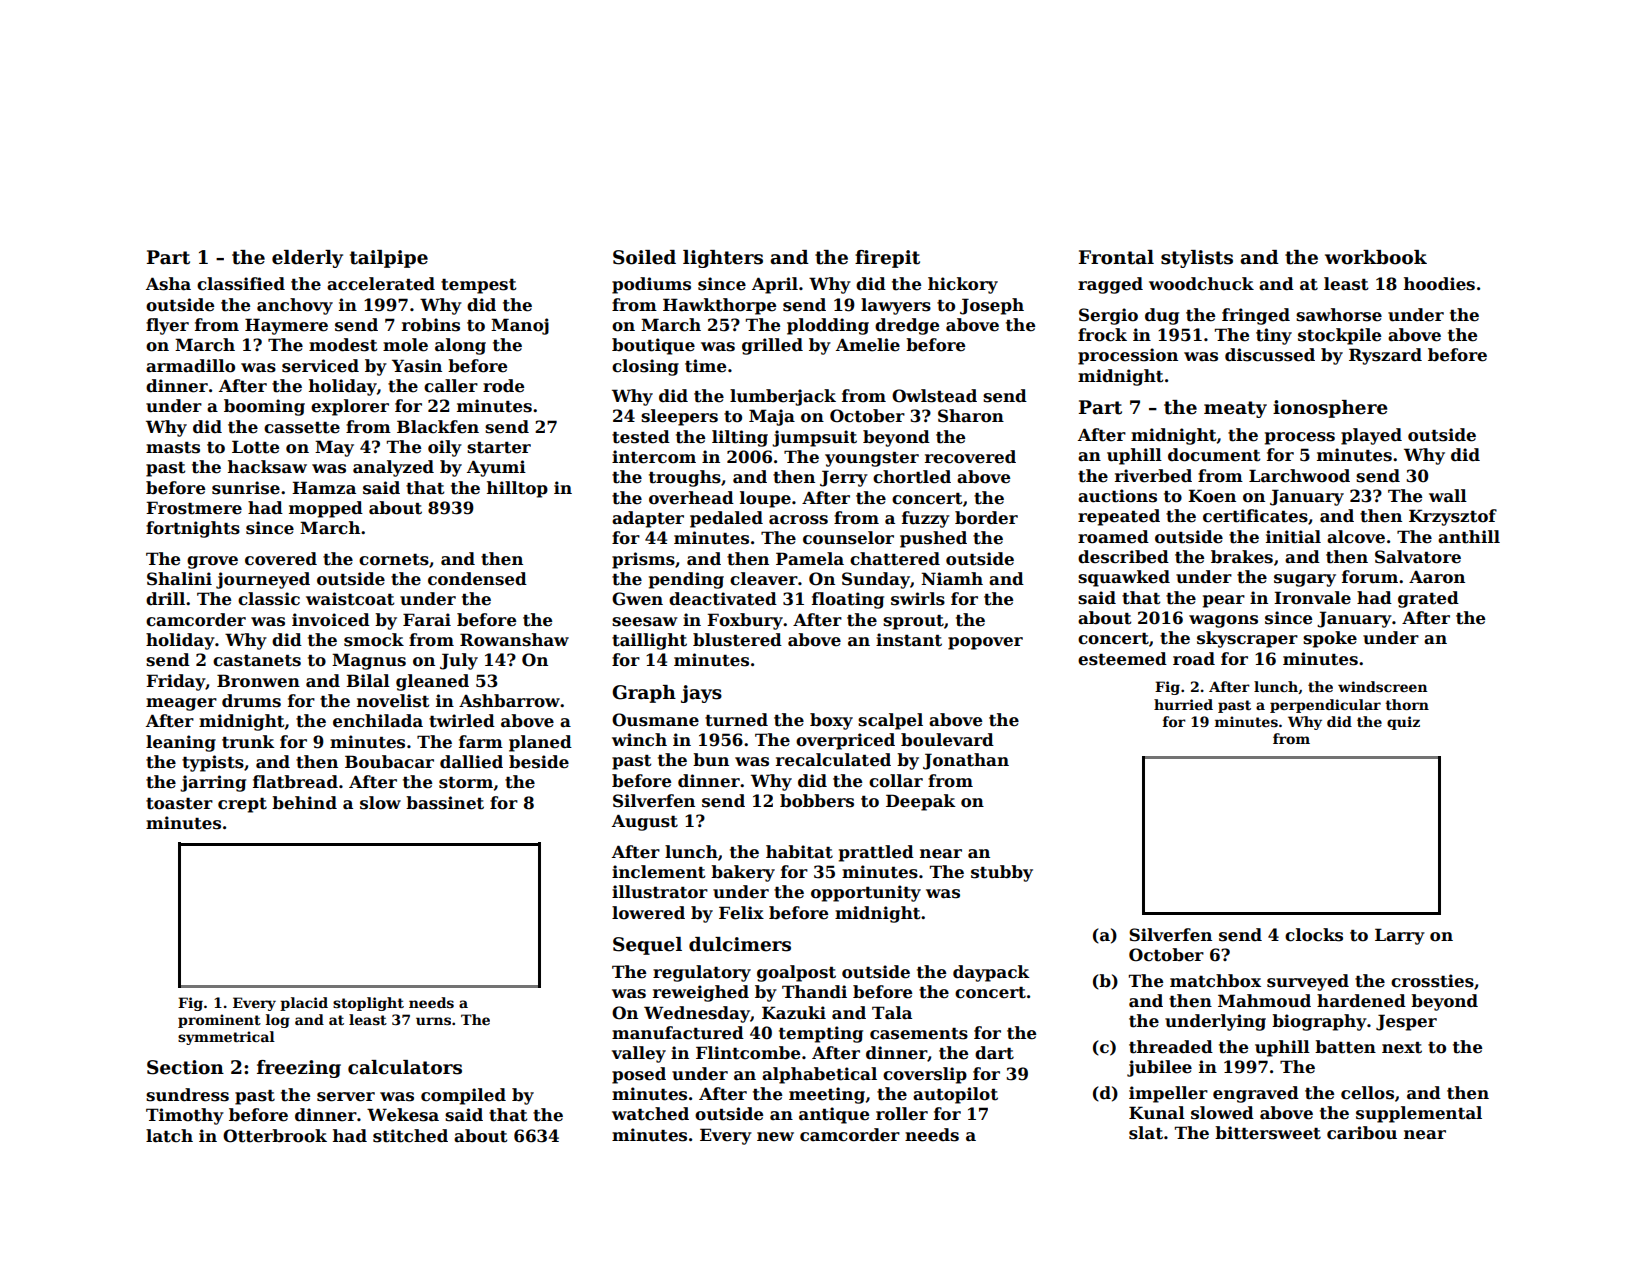 The image size is (1651, 1275). What do you see at coordinates (1428, 599) in the screenshot?
I see `grated` at bounding box center [1428, 599].
